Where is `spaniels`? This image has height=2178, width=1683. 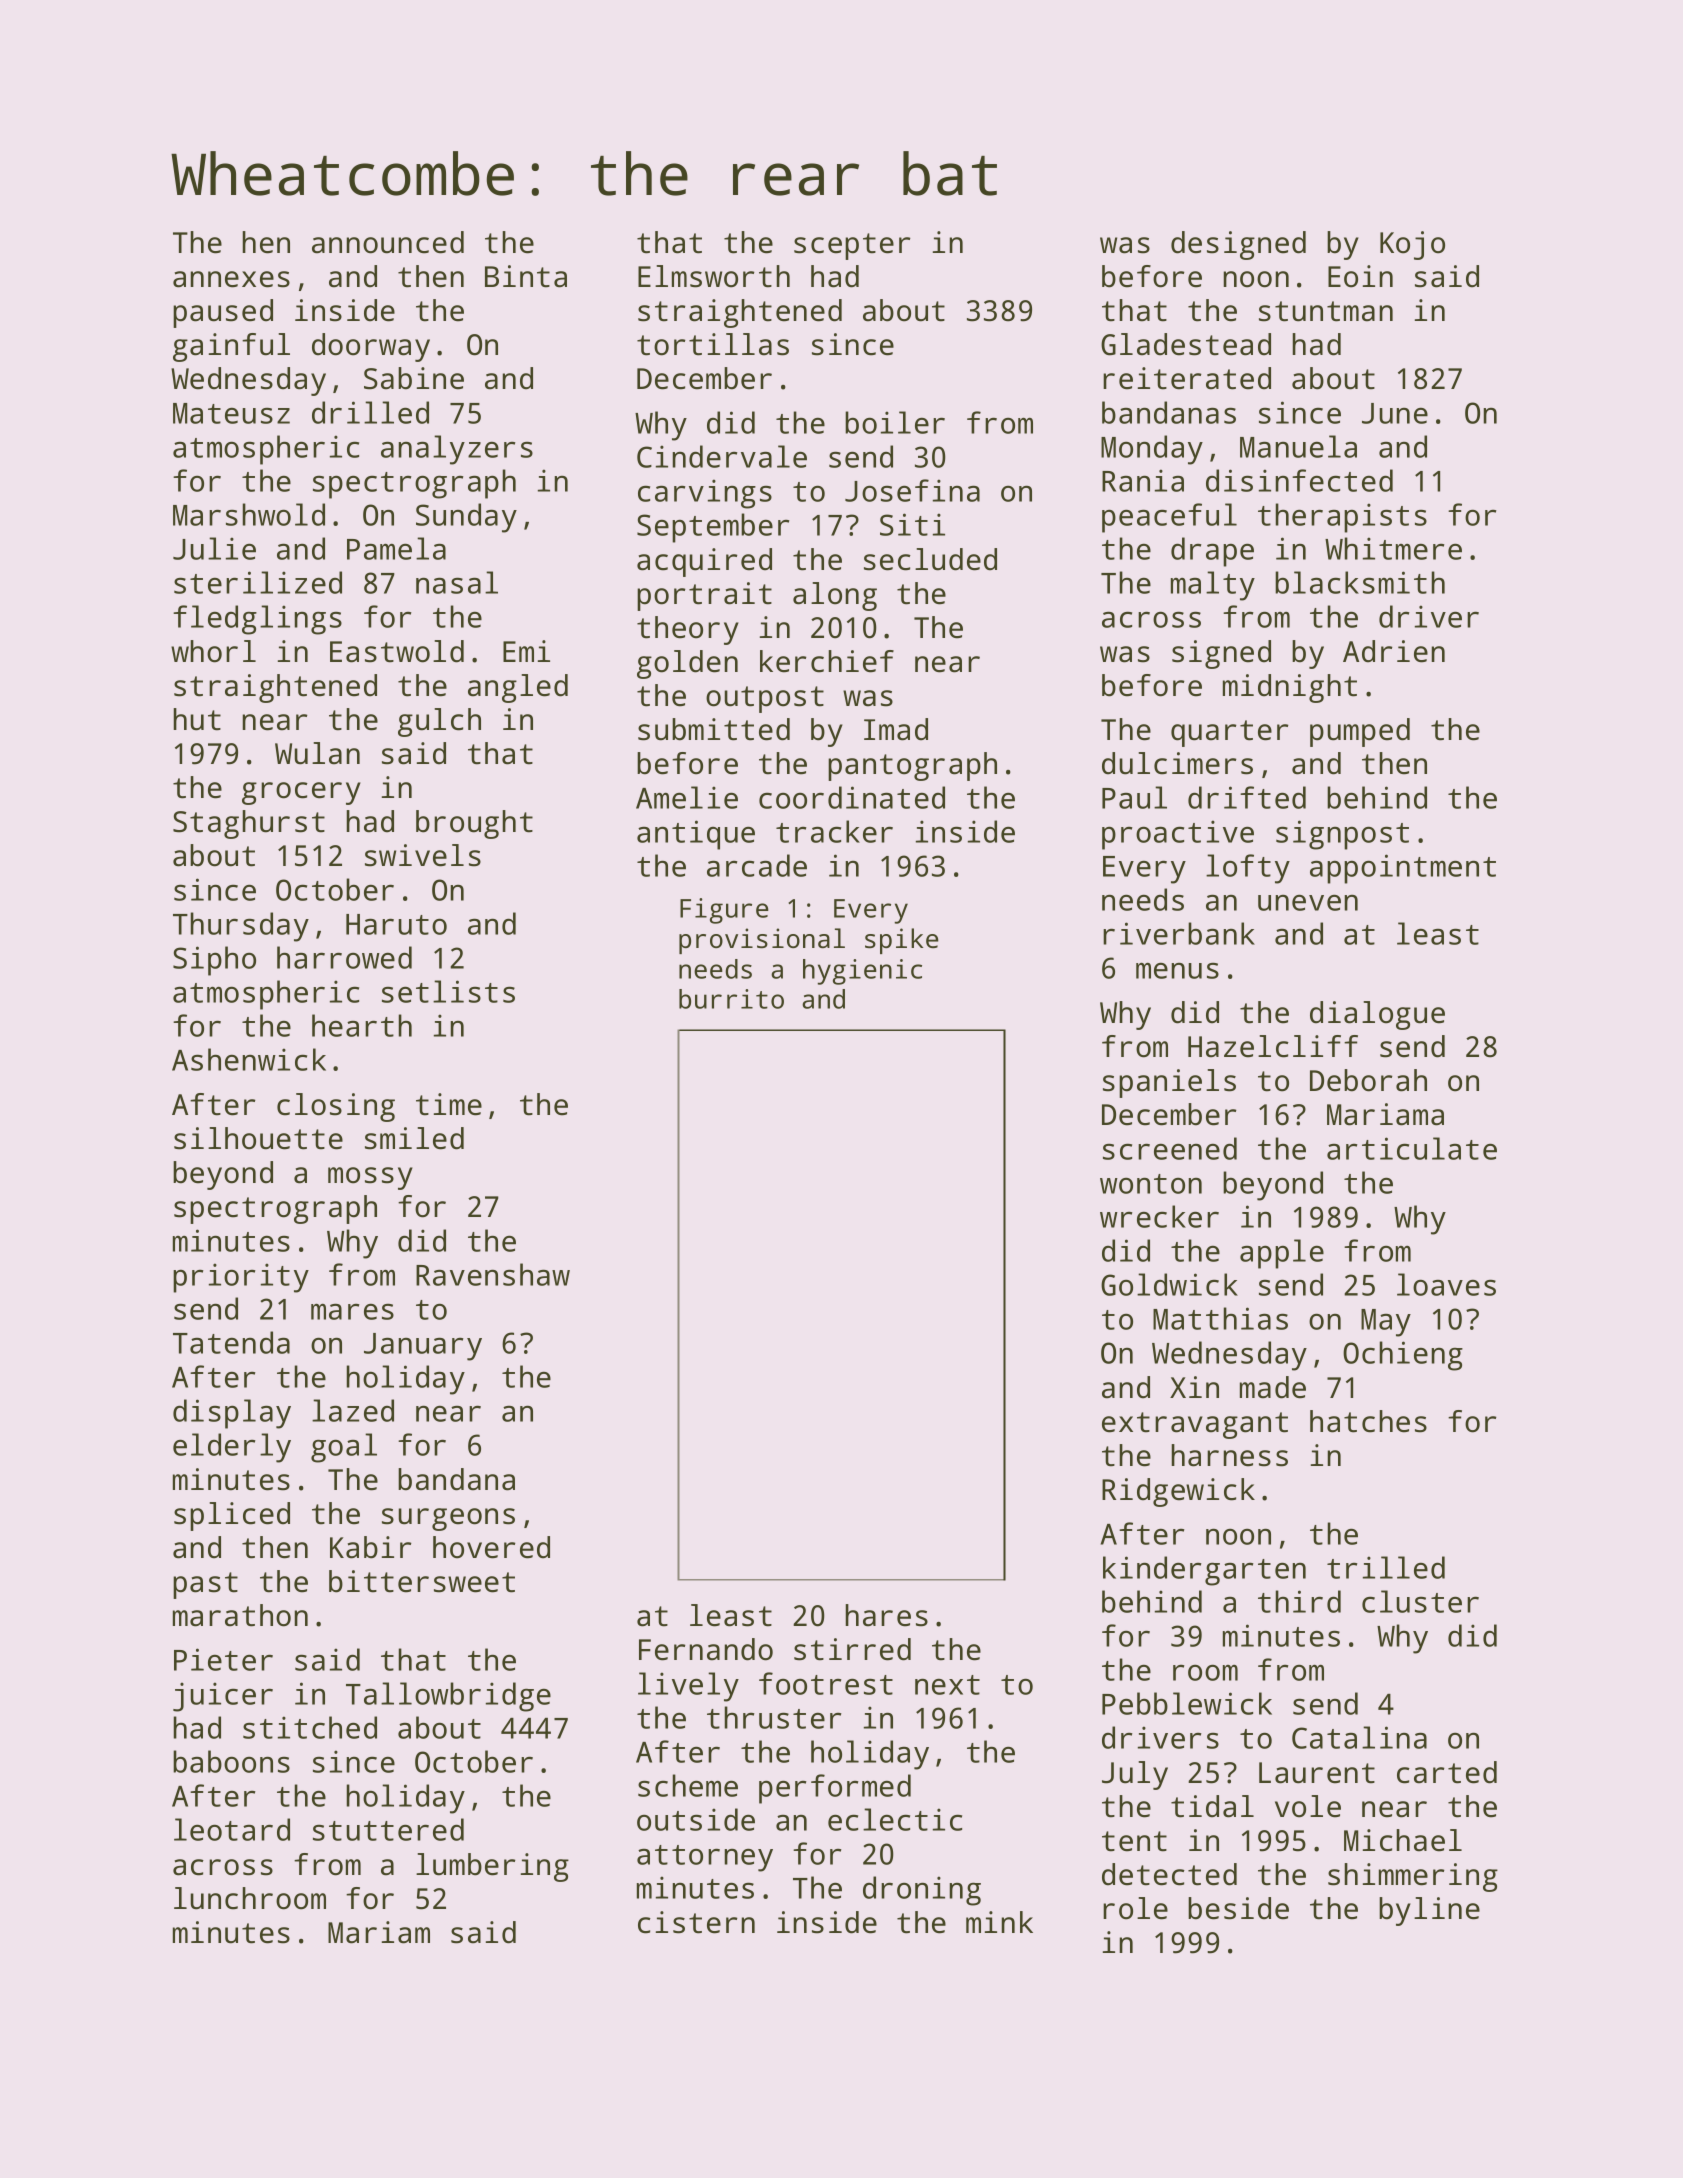
spaniels is located at coordinates (1169, 1083).
